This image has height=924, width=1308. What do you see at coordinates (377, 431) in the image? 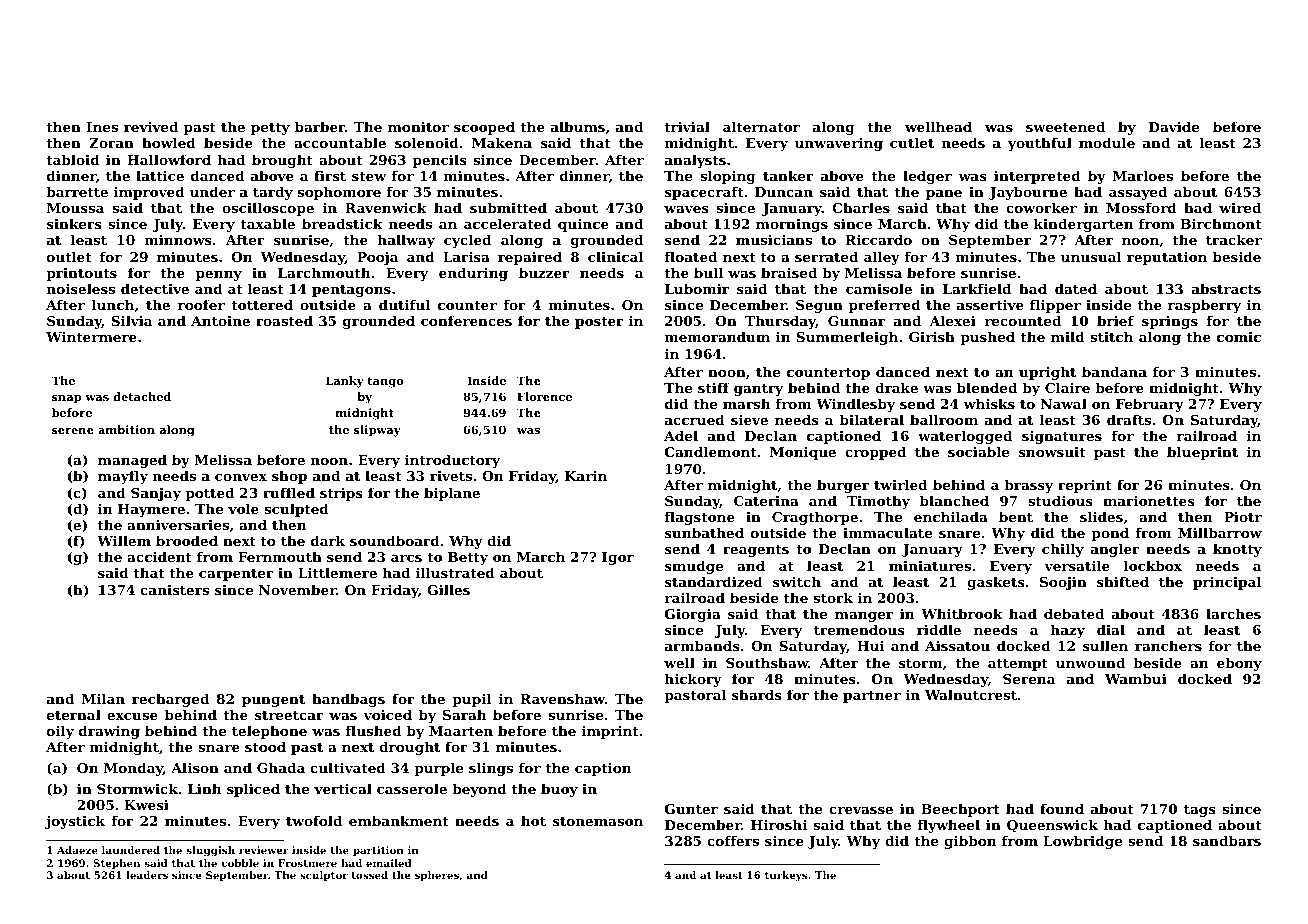
I see `slipway` at bounding box center [377, 431].
